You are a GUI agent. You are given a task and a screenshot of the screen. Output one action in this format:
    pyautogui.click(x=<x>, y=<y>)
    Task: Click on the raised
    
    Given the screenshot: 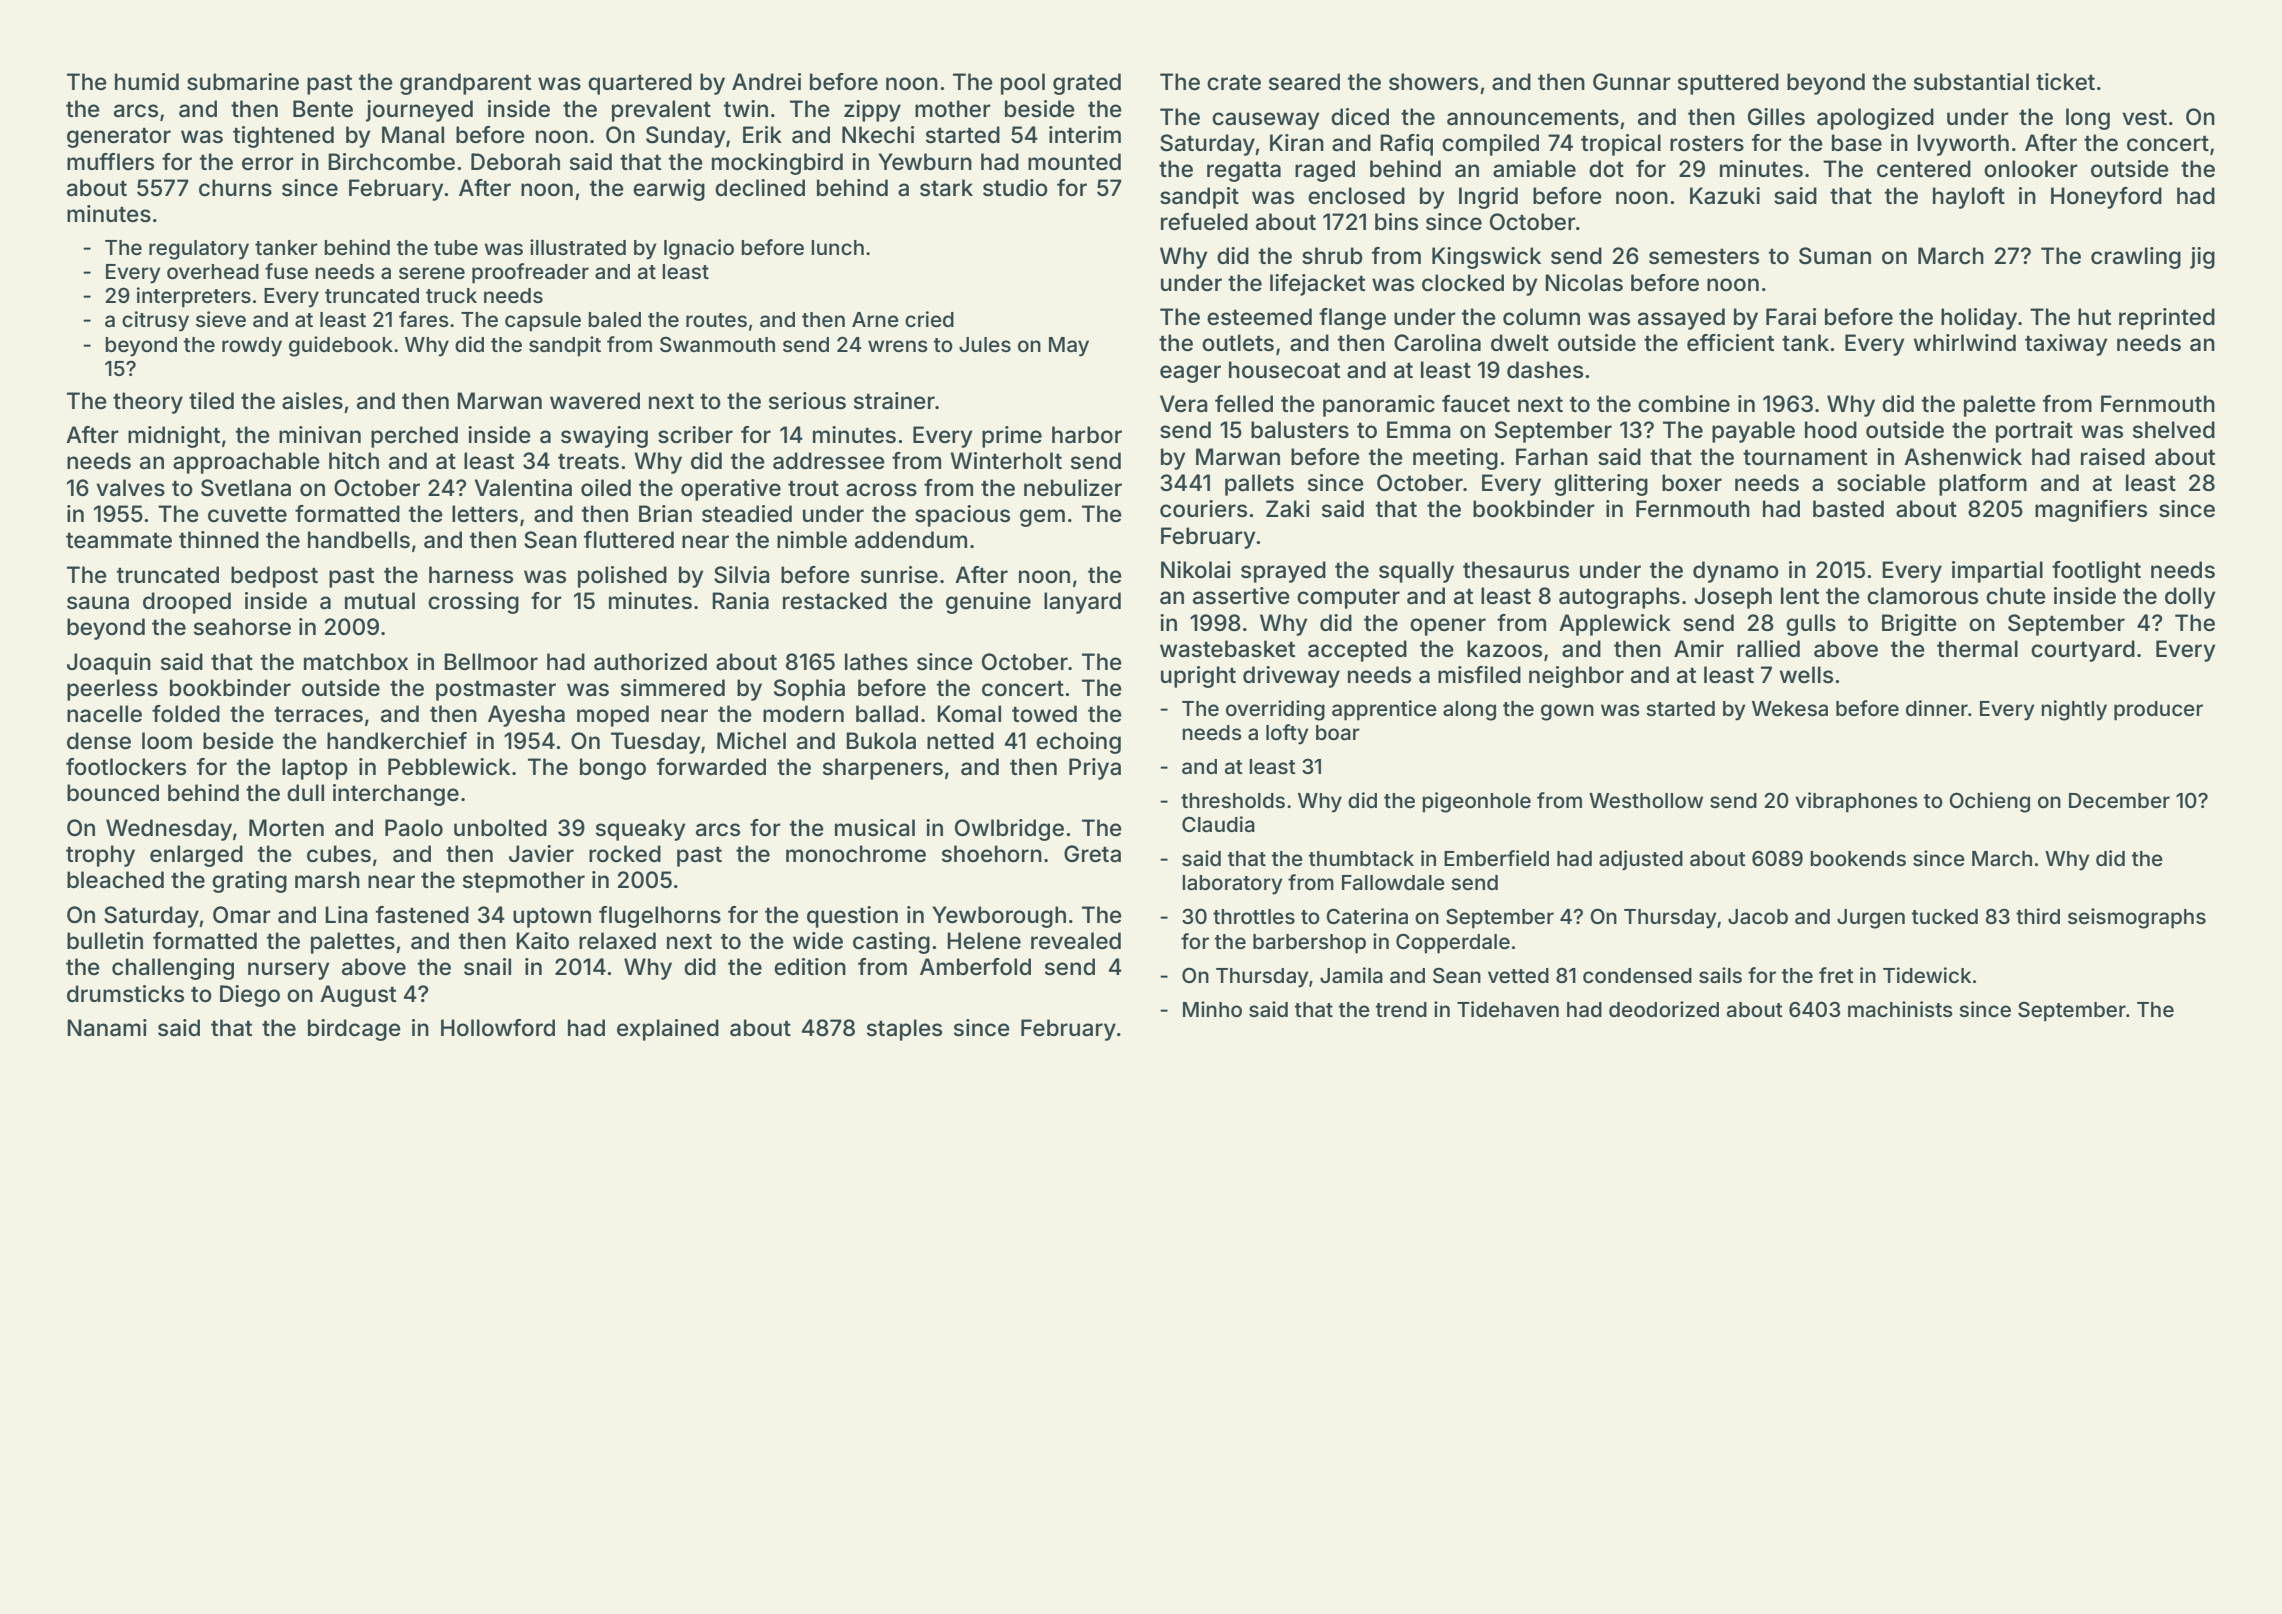 What is the action you would take?
    pyautogui.click(x=2113, y=457)
